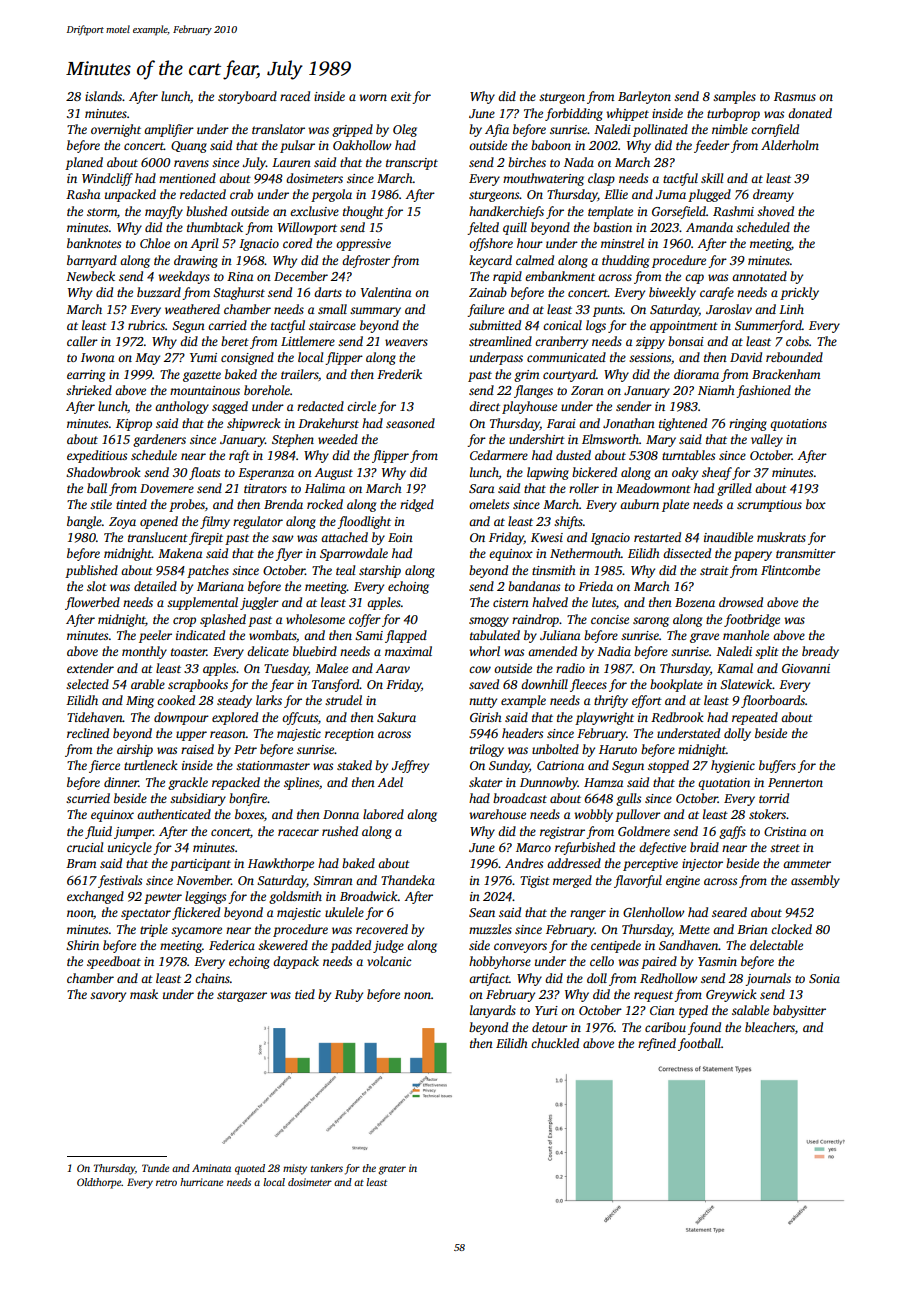 This screenshot has width=908, height=1316. I want to click on buffers, so click(777, 766).
